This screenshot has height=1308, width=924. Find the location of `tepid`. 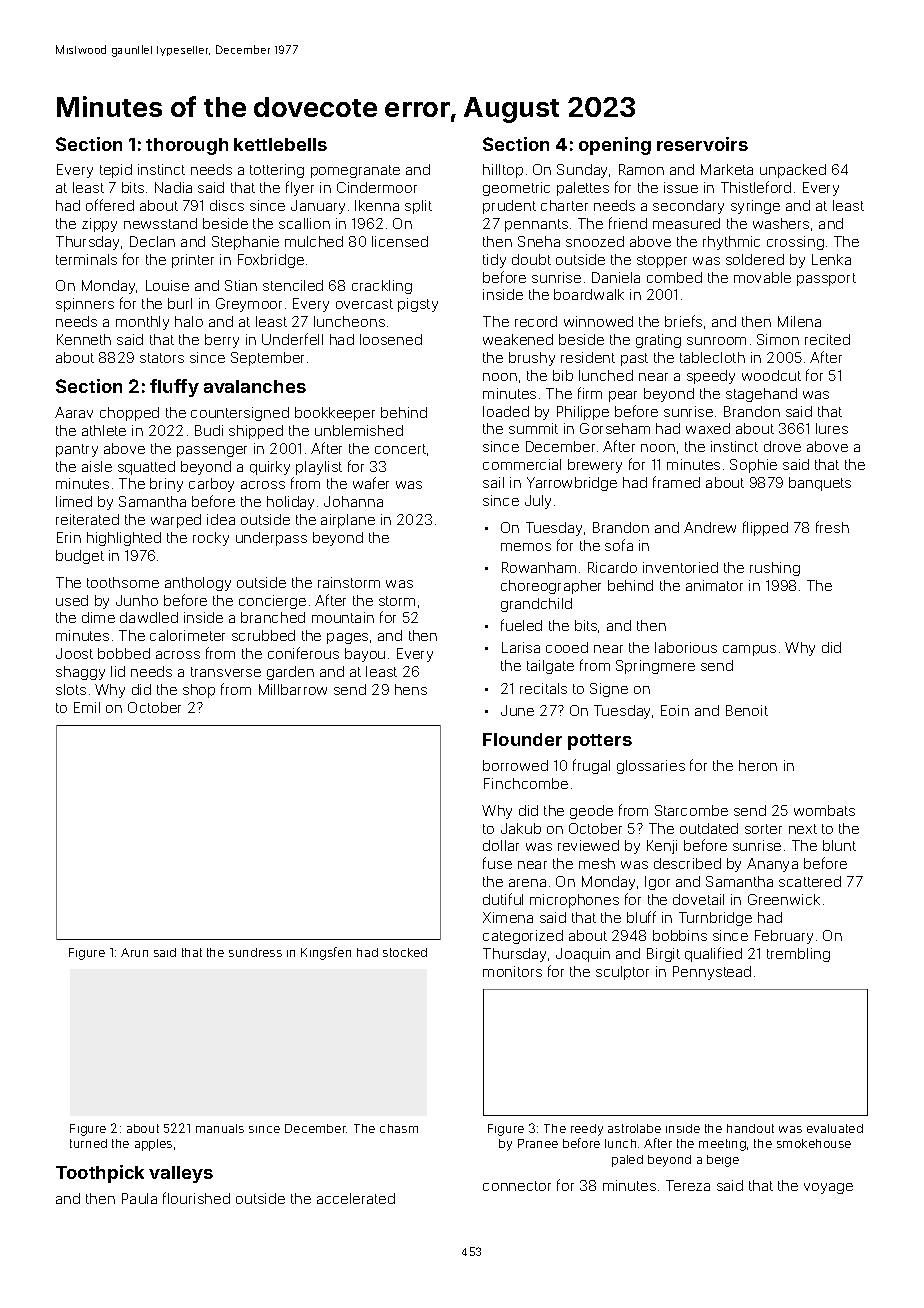

tepid is located at coordinates (116, 171).
